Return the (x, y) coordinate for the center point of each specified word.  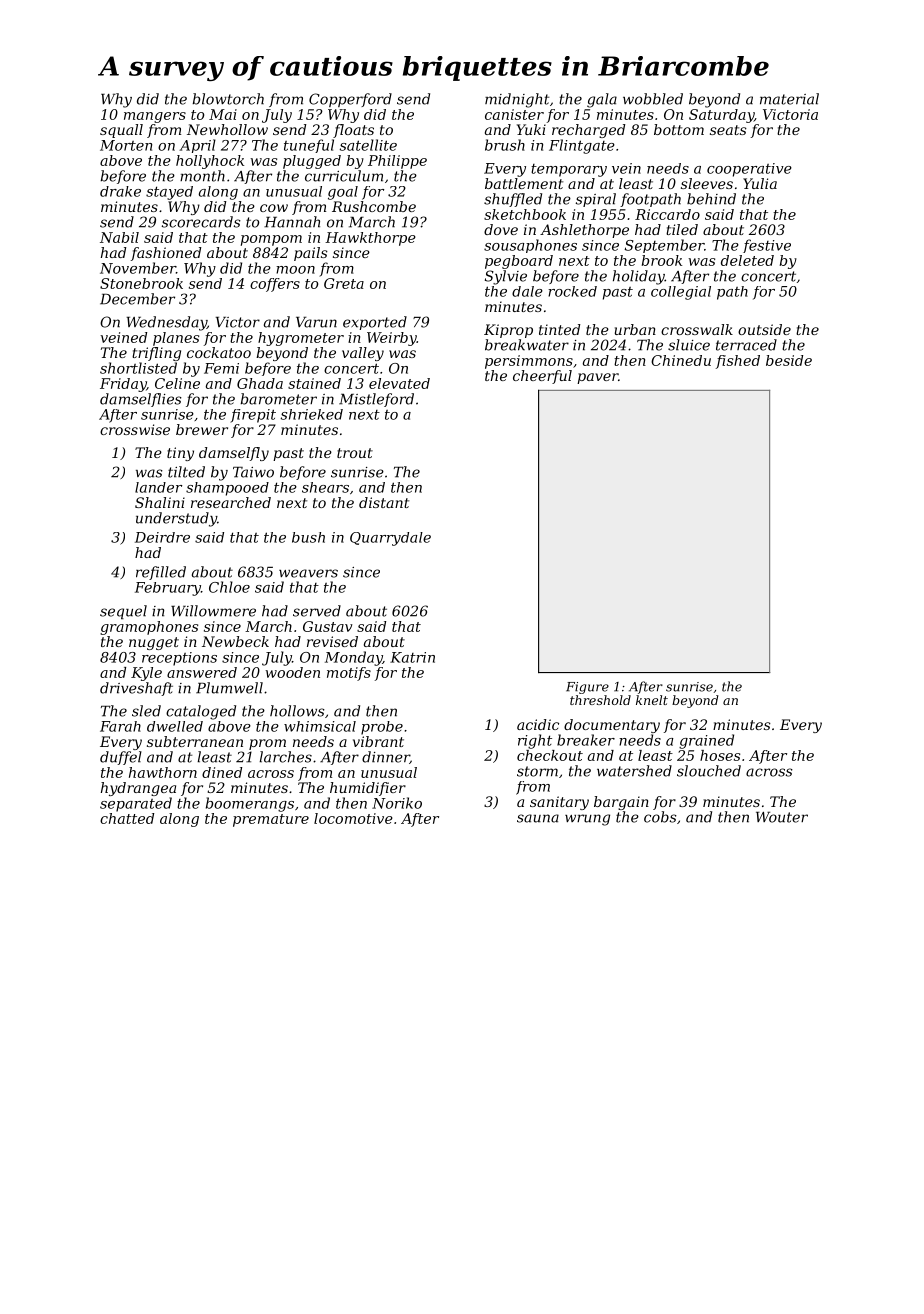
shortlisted (138, 368)
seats (728, 130)
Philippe (397, 162)
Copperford (350, 100)
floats (353, 131)
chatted (127, 818)
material (789, 99)
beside (789, 360)
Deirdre (162, 537)
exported (375, 323)
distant (384, 502)
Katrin (412, 657)
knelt (652, 700)
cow (274, 208)
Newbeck (235, 641)
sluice (689, 345)
